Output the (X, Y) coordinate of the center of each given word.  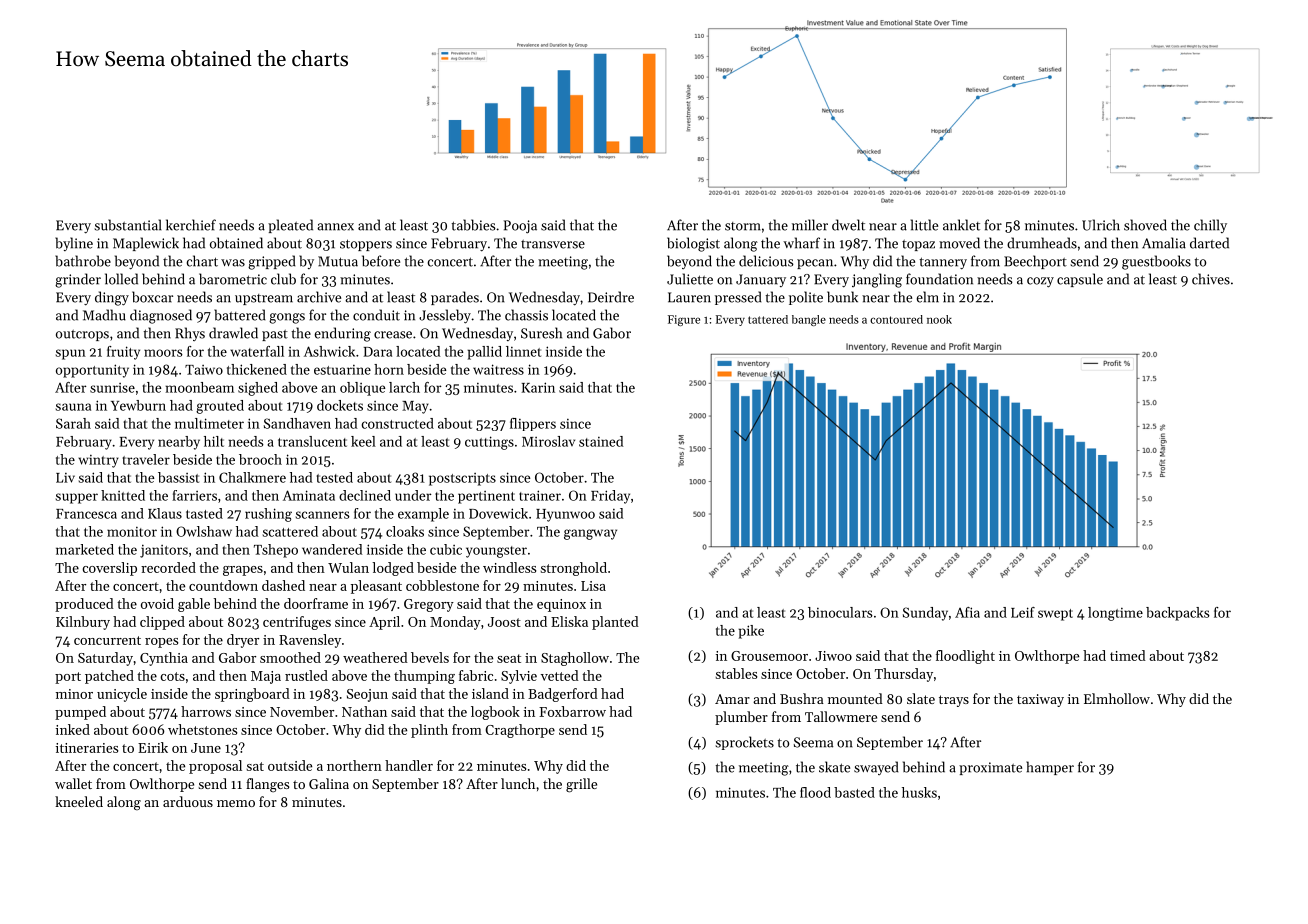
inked (73, 729)
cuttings (489, 443)
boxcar (152, 297)
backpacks (1178, 614)
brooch (260, 459)
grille (581, 785)
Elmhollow (1117, 698)
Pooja (520, 227)
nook (939, 319)
